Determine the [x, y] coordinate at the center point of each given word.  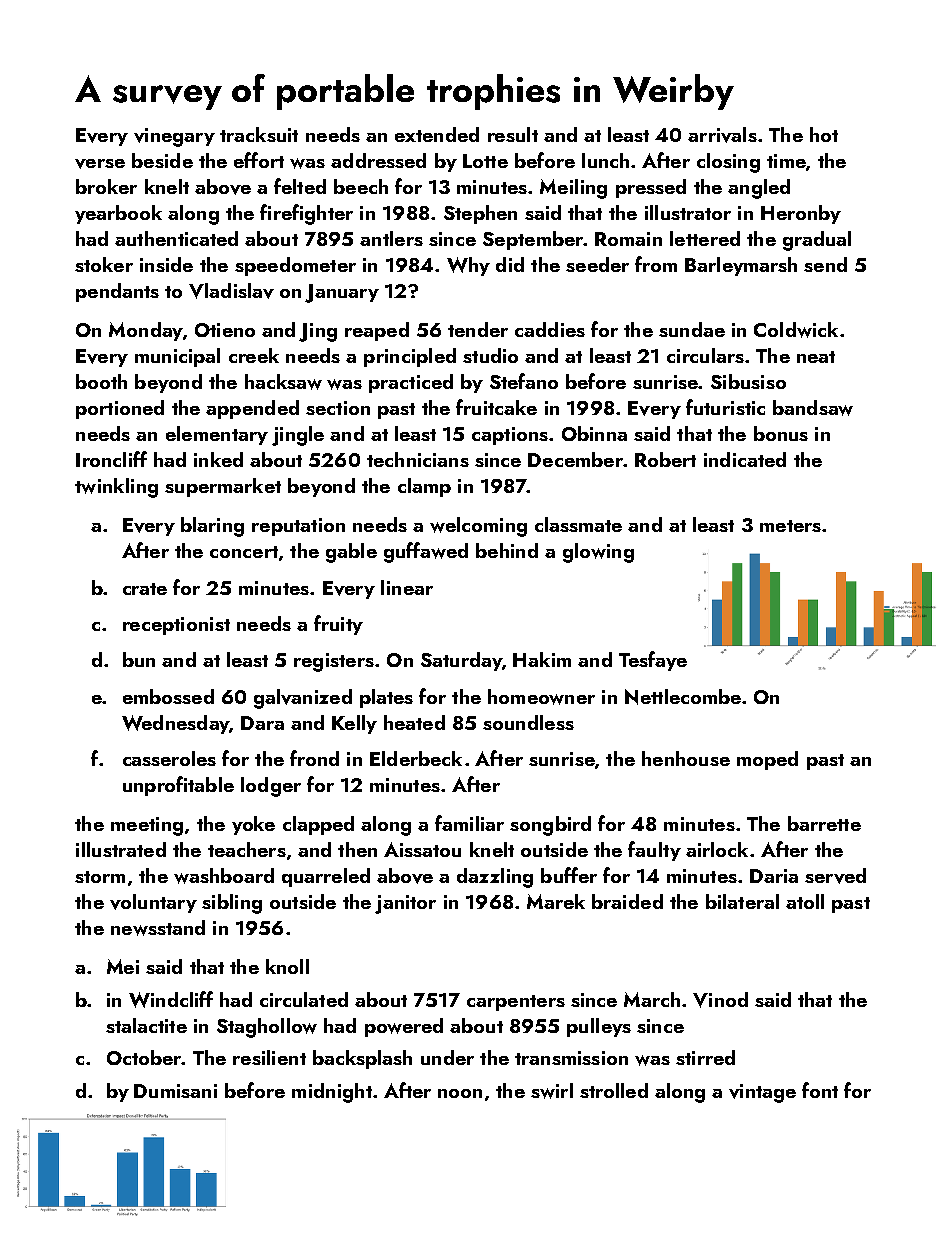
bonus [781, 433]
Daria [774, 876]
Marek [556, 901]
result [513, 134]
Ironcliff [111, 459]
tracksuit [259, 134]
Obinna [594, 433]
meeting [147, 826]
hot [824, 134]
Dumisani [175, 1091]
